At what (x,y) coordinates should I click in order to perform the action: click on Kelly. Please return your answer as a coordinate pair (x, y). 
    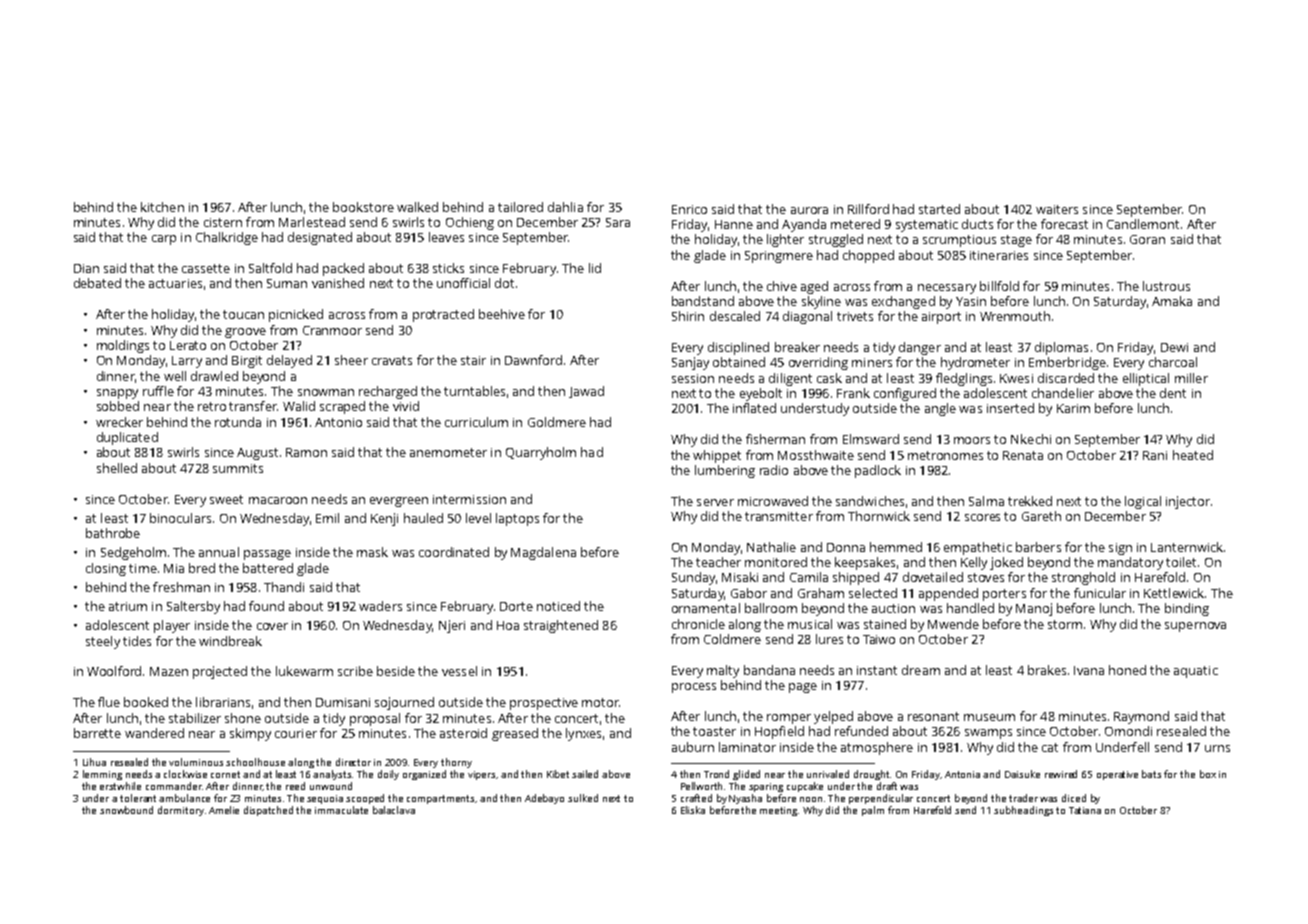
    Looking at the image, I should click on (974, 563).
